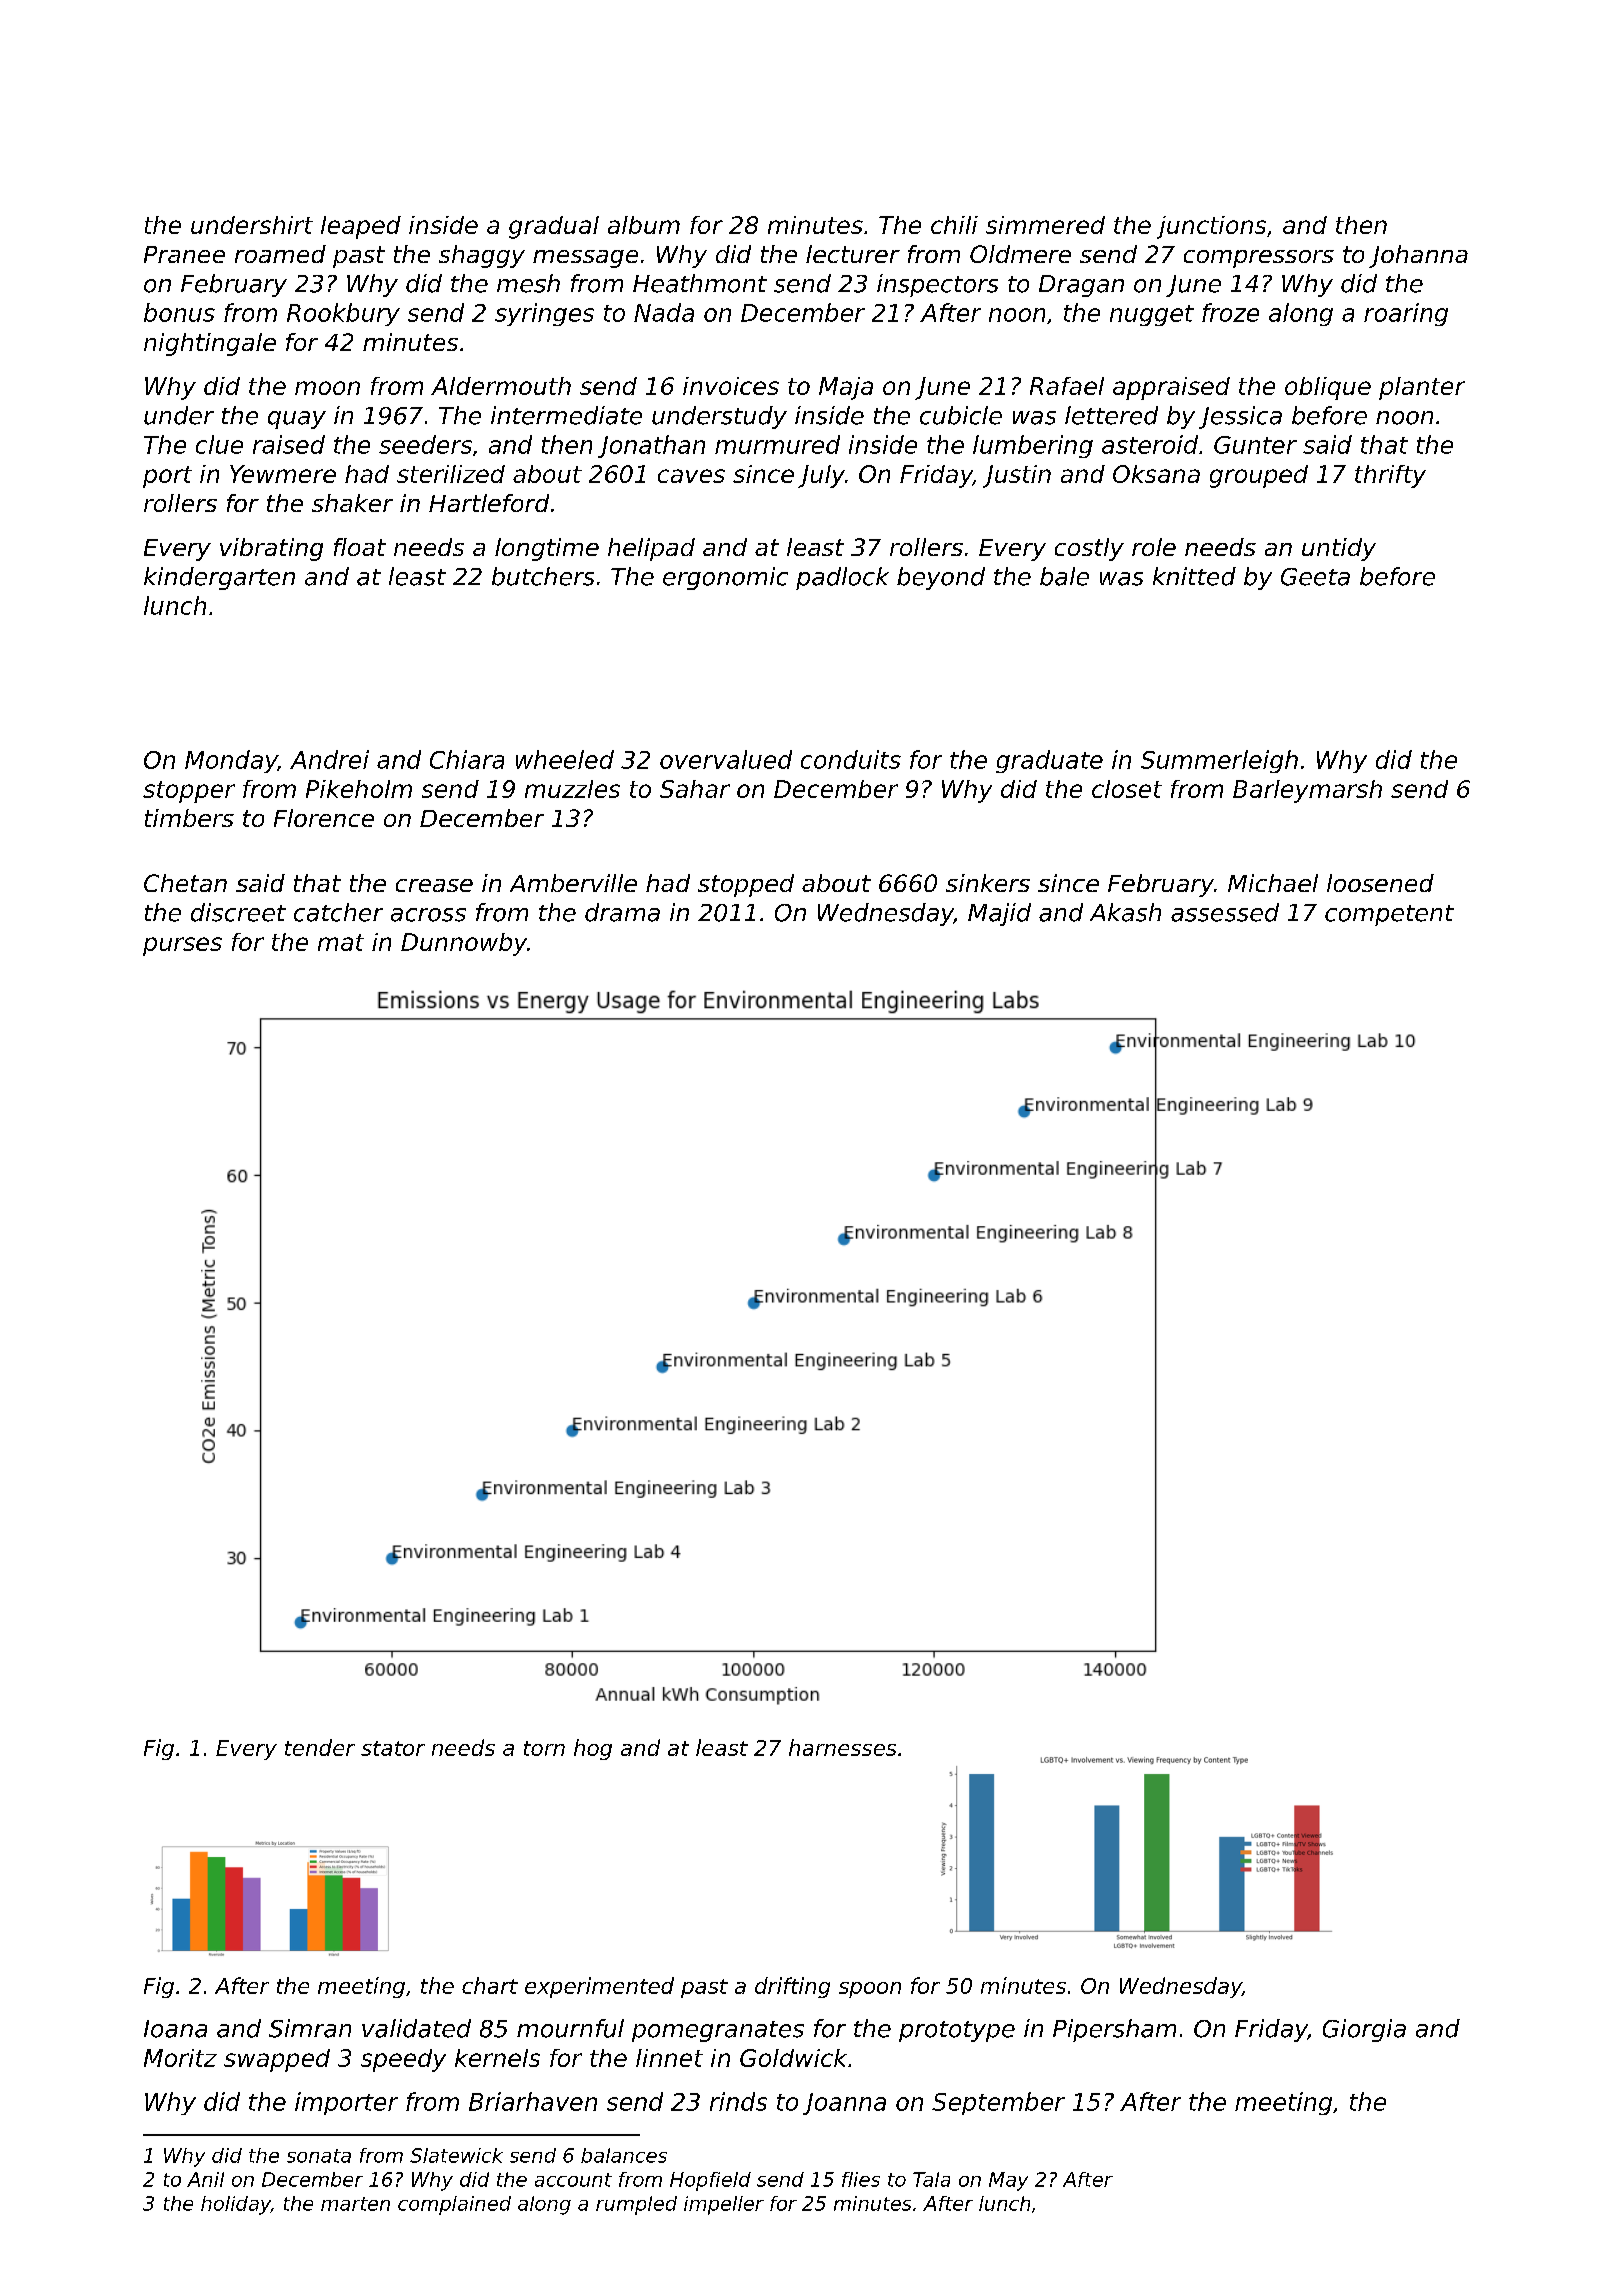 The height and width of the screenshot is (2292, 1620). Describe the element at coordinates (189, 792) in the screenshot. I see `stopper` at that location.
